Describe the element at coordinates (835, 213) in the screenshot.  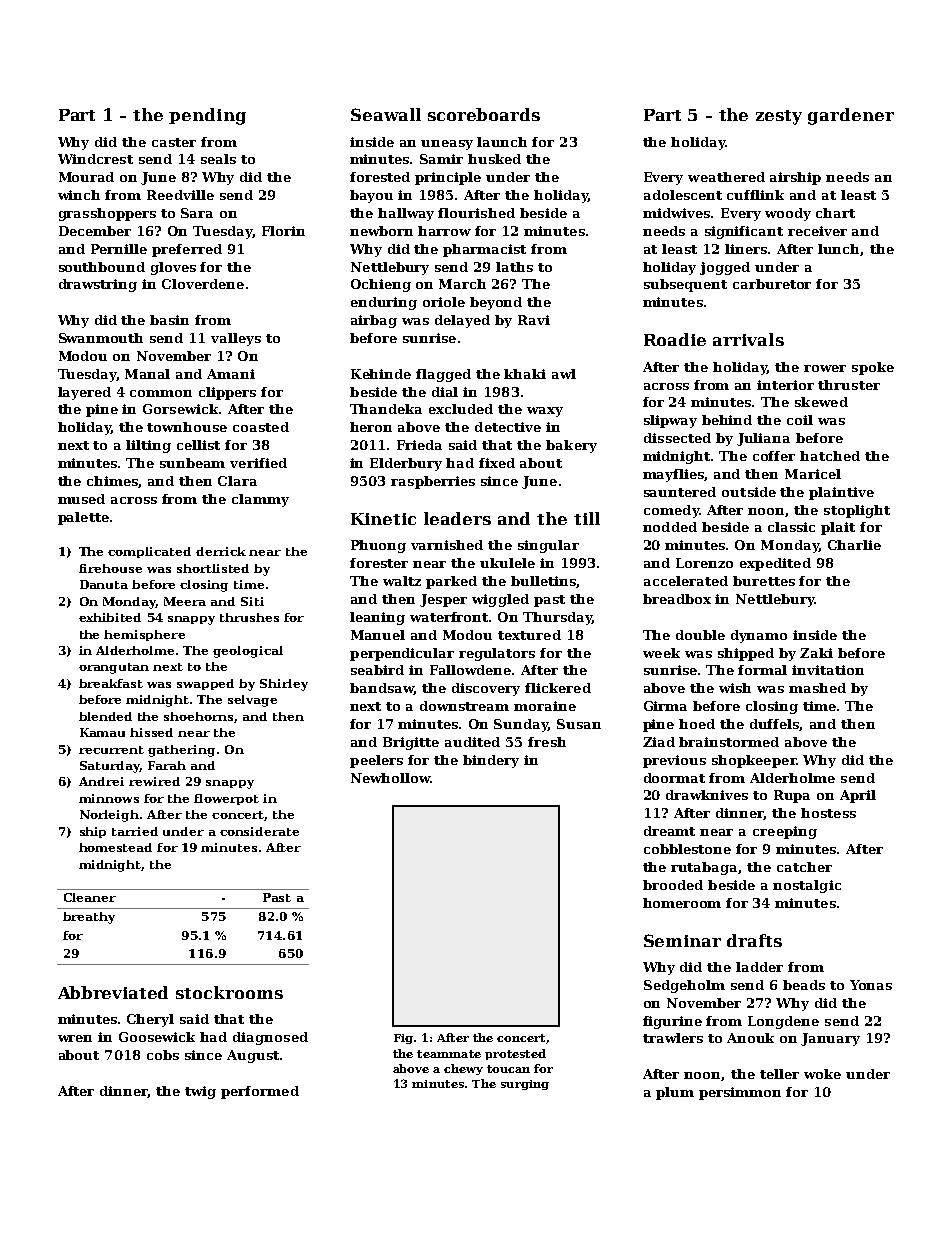
I see `chart` at that location.
